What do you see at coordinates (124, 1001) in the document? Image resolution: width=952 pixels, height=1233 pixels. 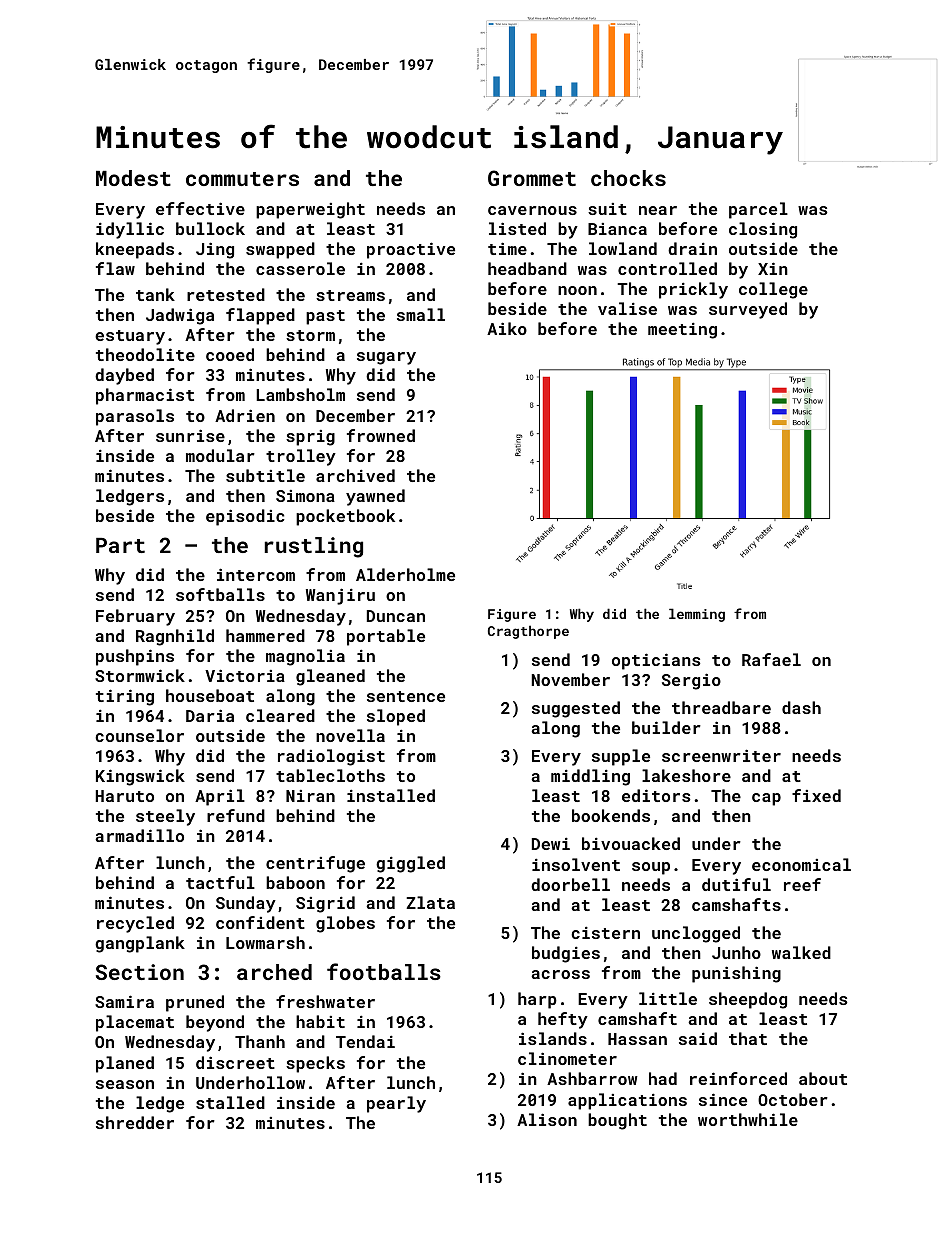 I see `Samira` at bounding box center [124, 1001].
